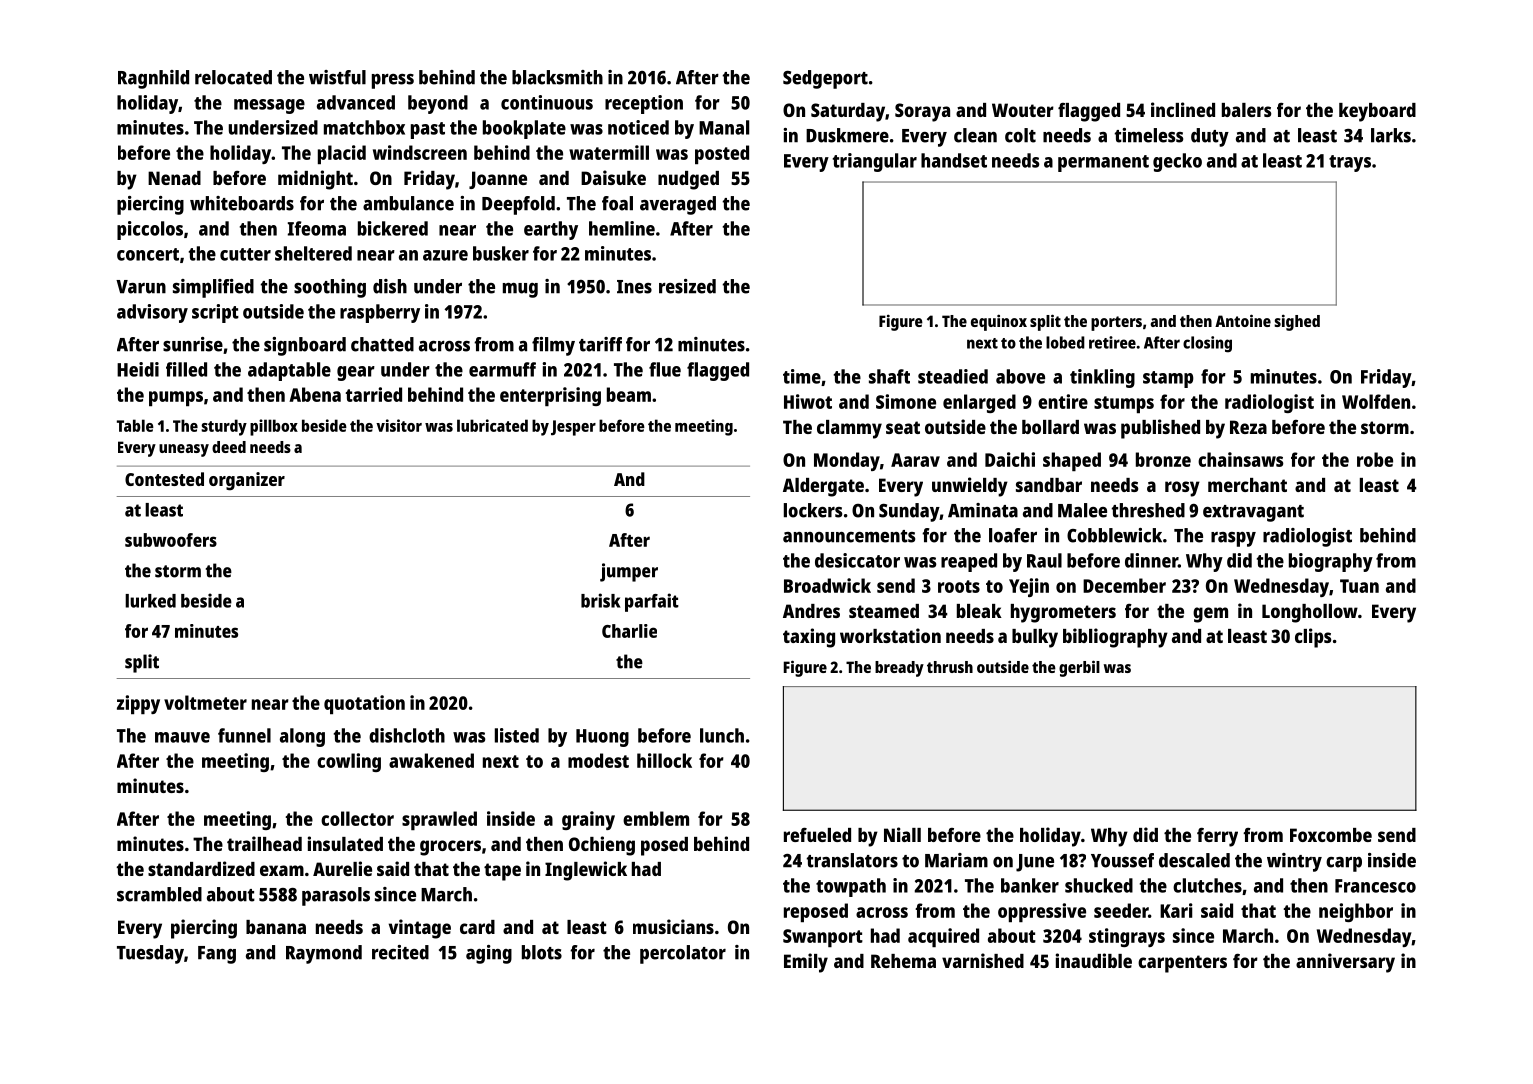  Describe the element at coordinates (953, 376) in the screenshot. I see `steadied` at that location.
